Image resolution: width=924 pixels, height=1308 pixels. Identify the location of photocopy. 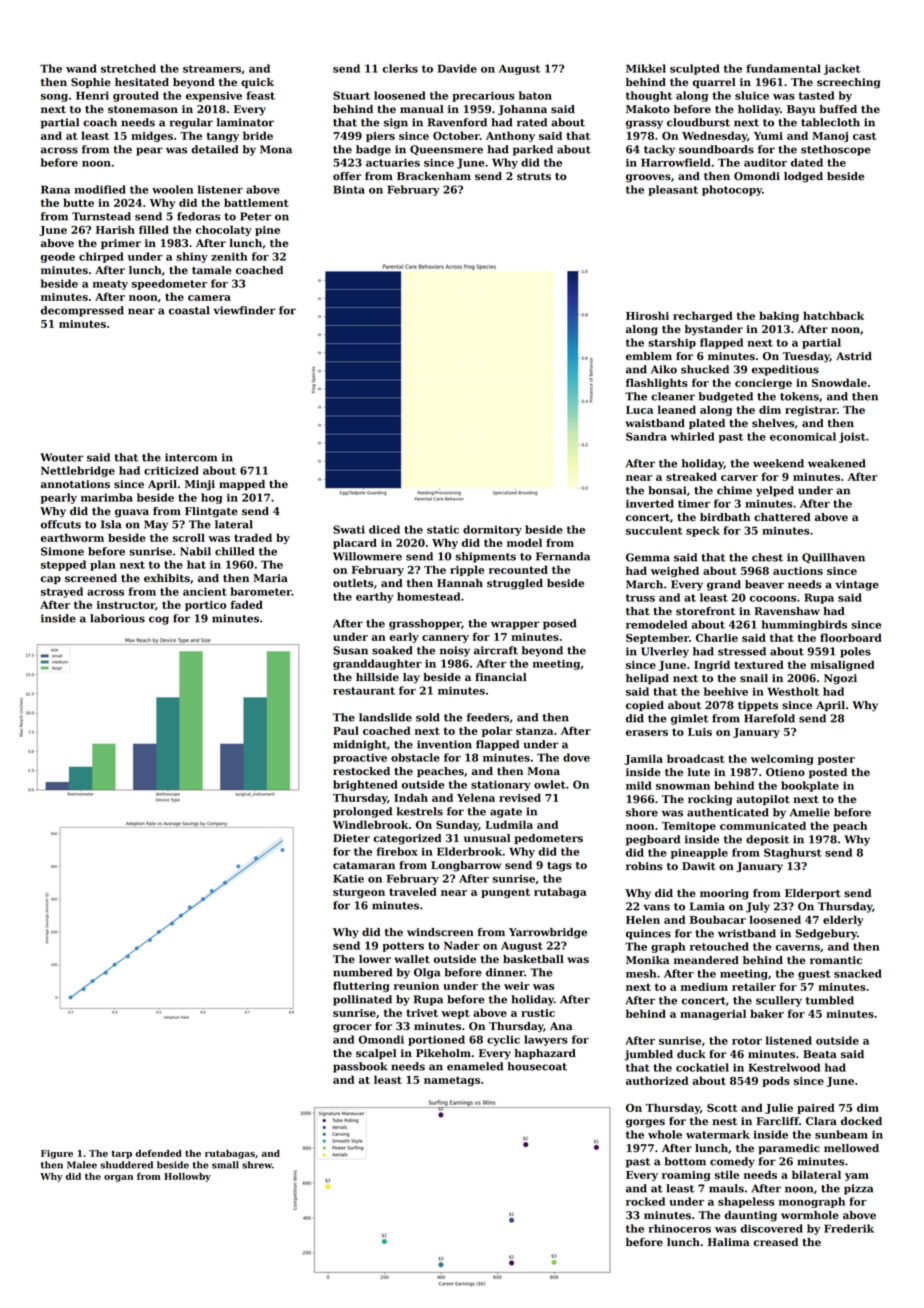
(732, 190).
